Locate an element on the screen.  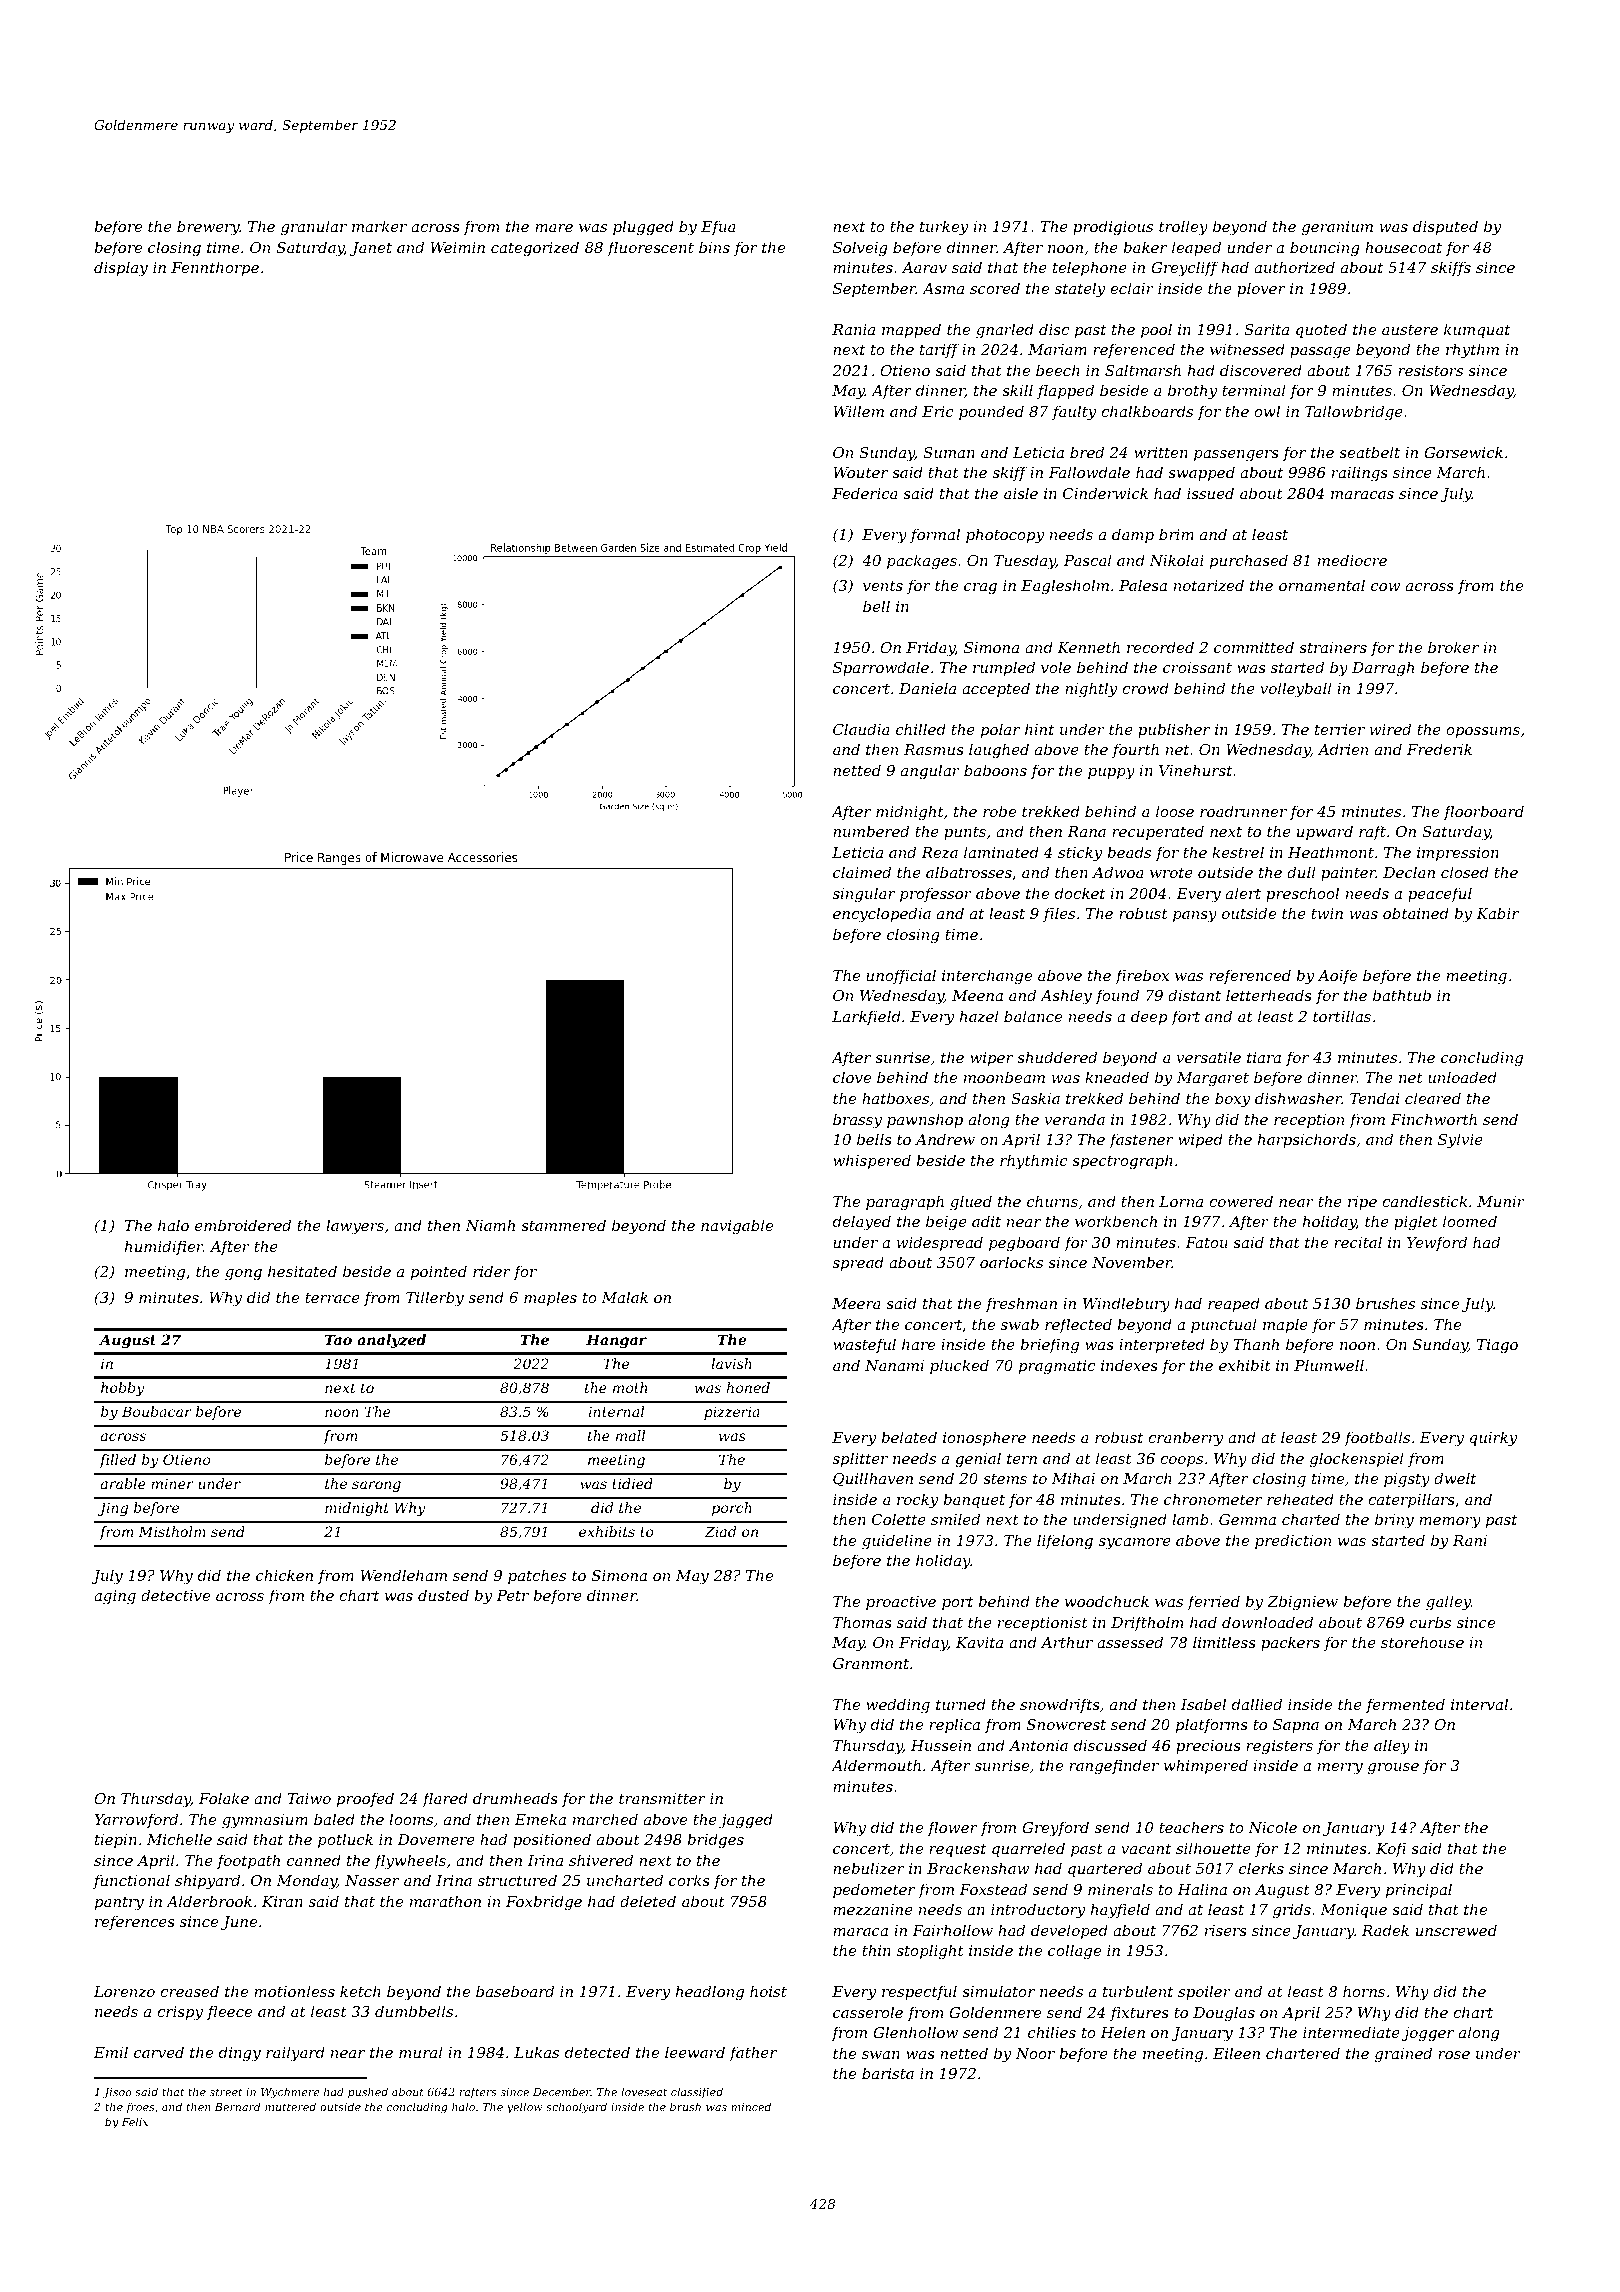
lavish is located at coordinates (731, 1363).
